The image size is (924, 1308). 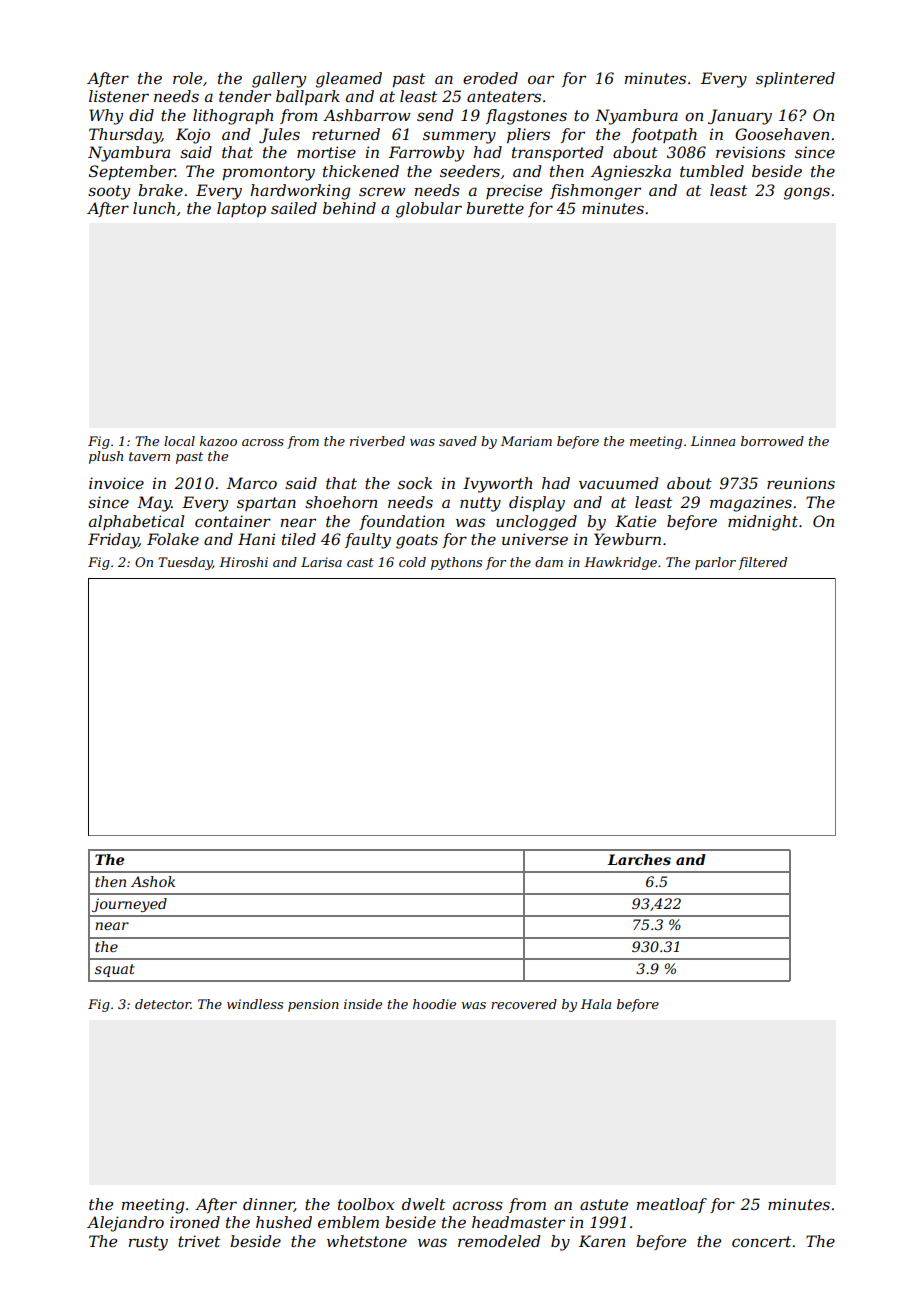 I want to click on Linnea, so click(x=713, y=441).
